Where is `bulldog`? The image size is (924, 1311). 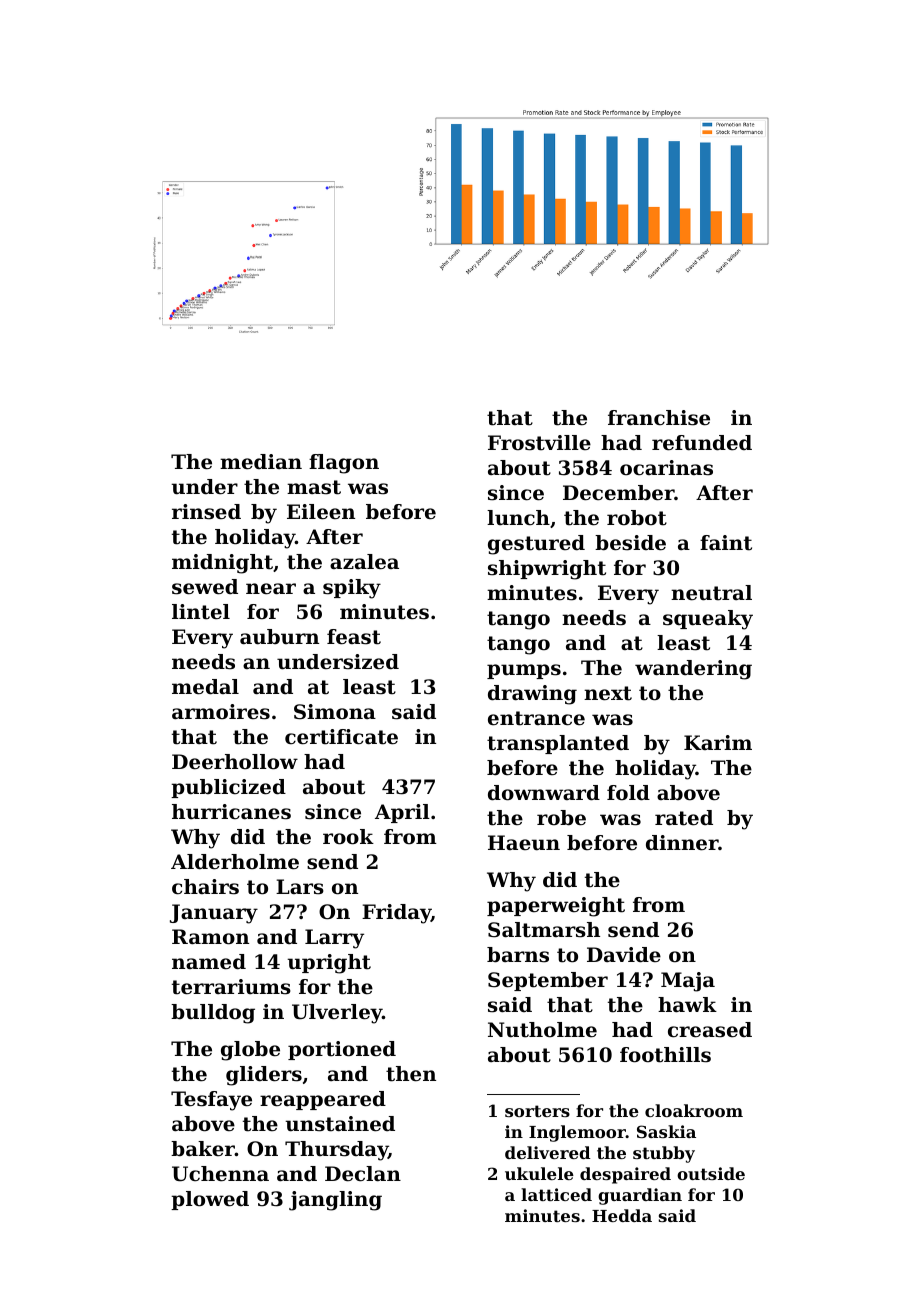
bulldog is located at coordinates (213, 1014).
